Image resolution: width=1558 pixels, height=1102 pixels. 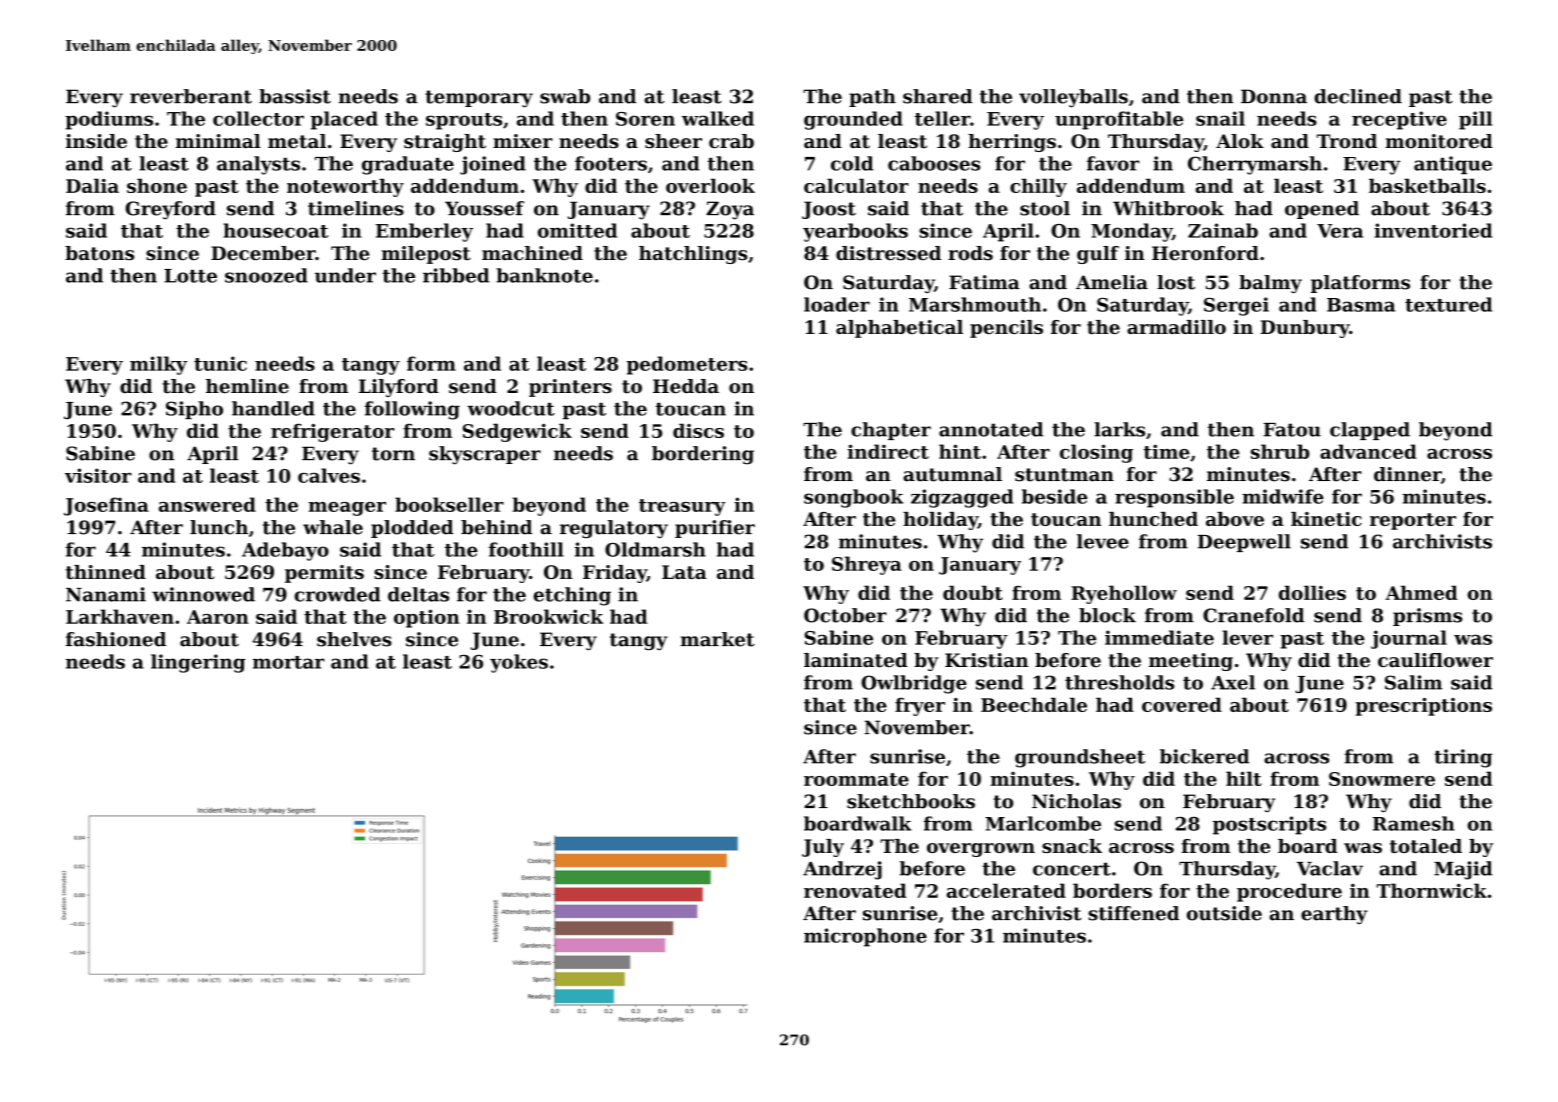 I want to click on totaled, so click(x=1426, y=846).
